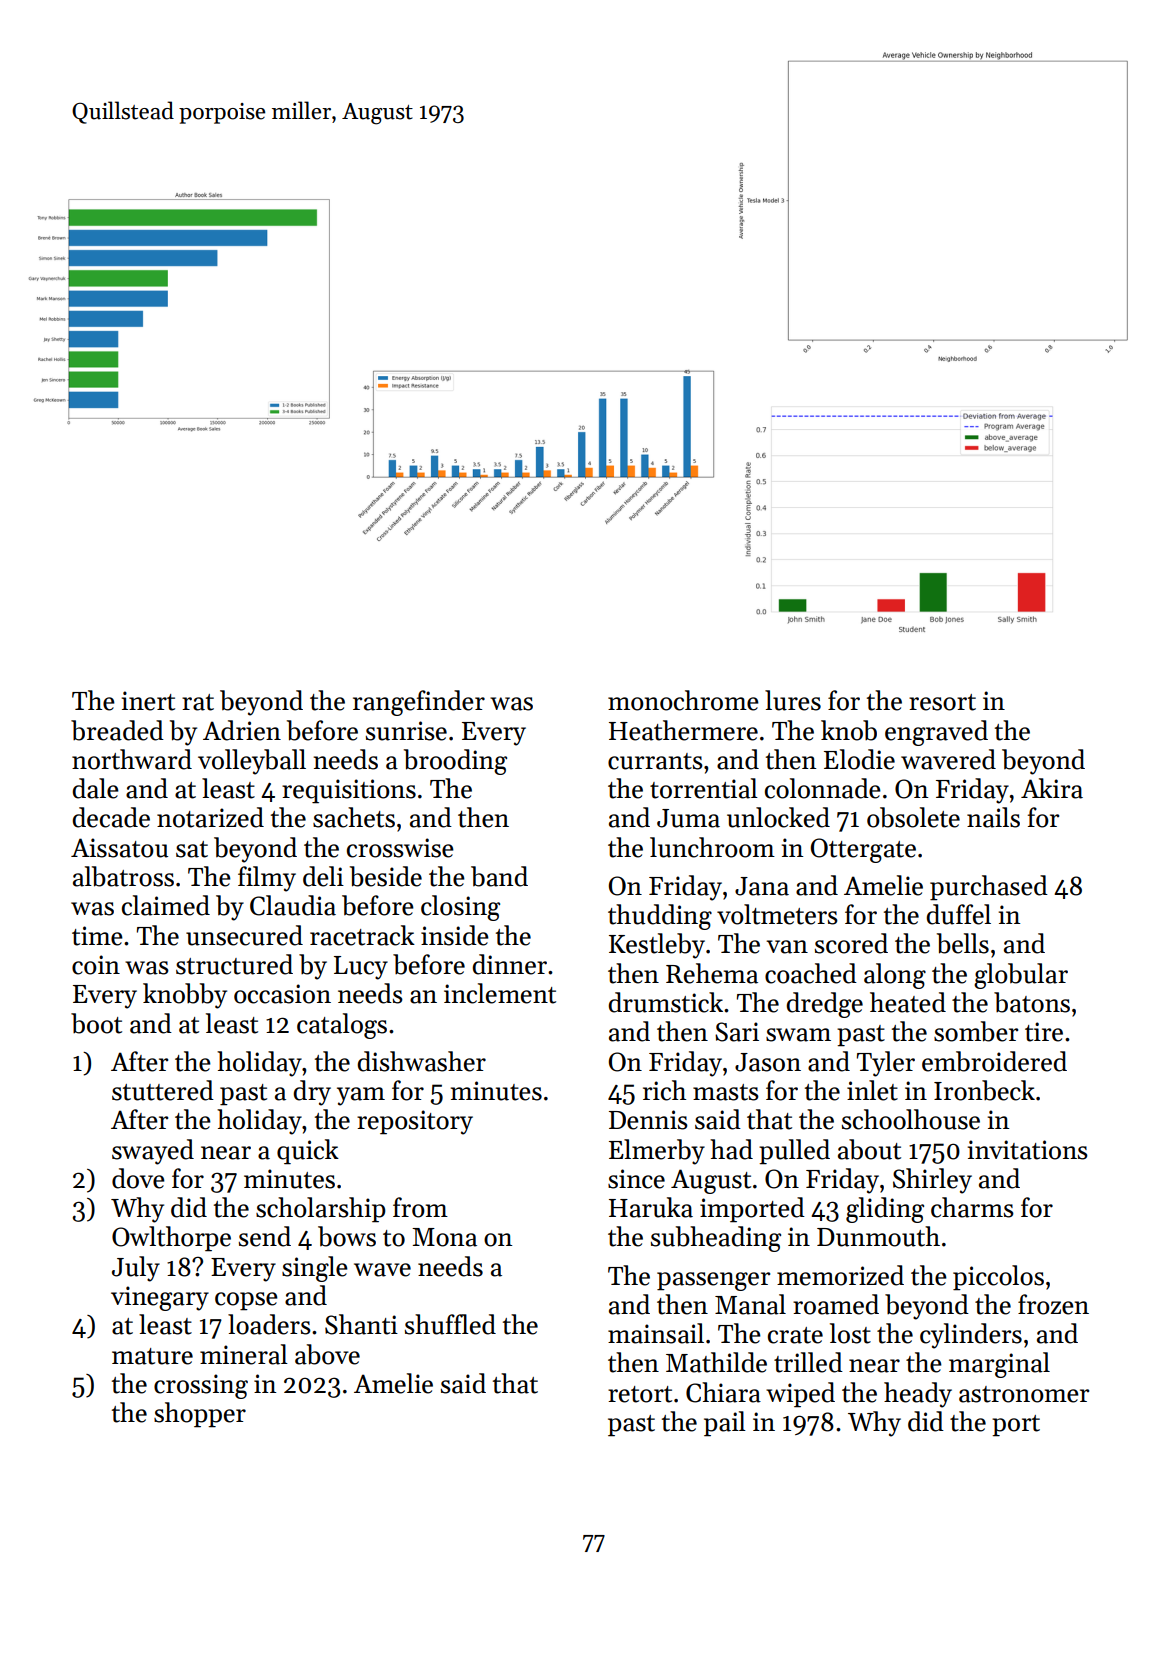 Image resolution: width=1165 pixels, height=1654 pixels. Describe the element at coordinates (725, 1424) in the screenshot. I see `pail` at that location.
